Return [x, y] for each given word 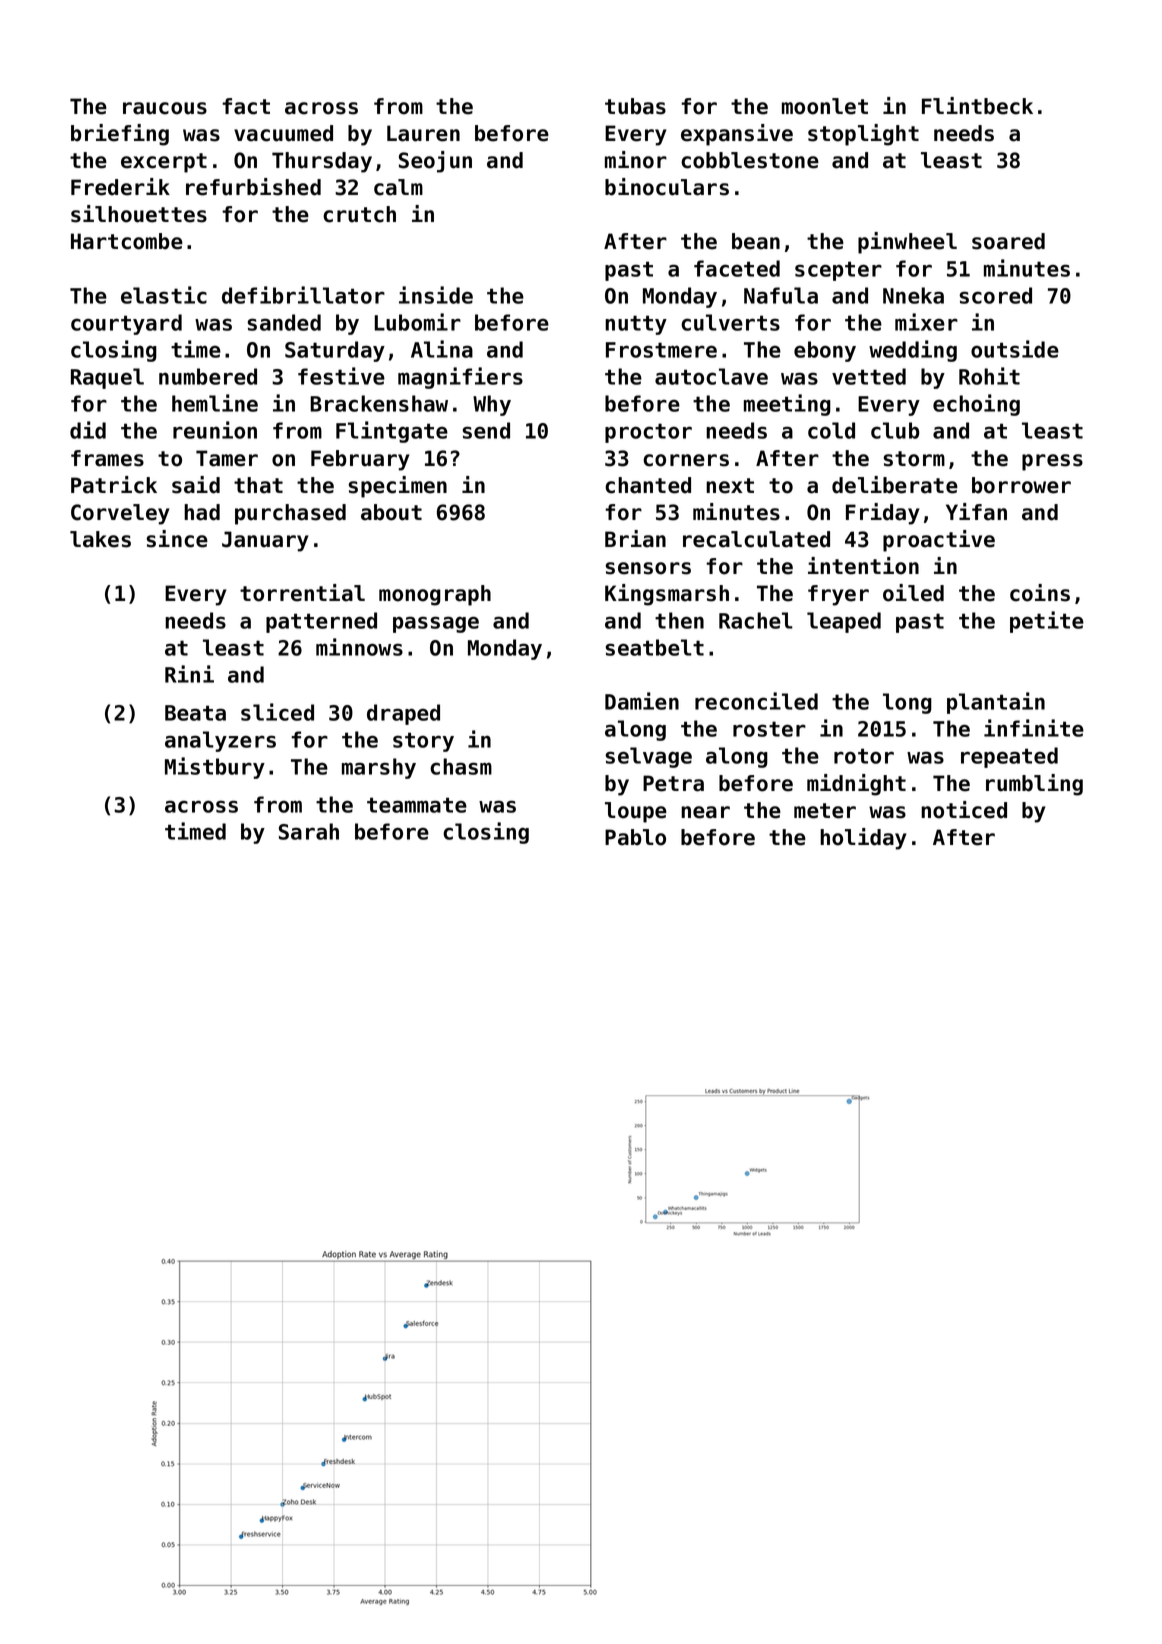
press [1052, 462]
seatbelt [654, 647]
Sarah [309, 831]
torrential [302, 593]
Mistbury [215, 768]
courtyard [126, 324]
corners [686, 460]
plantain [996, 703]
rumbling [1034, 785]
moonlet [825, 106]
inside [436, 295]
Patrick [114, 485]
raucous [165, 108]
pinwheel [907, 243]
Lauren [423, 133]
